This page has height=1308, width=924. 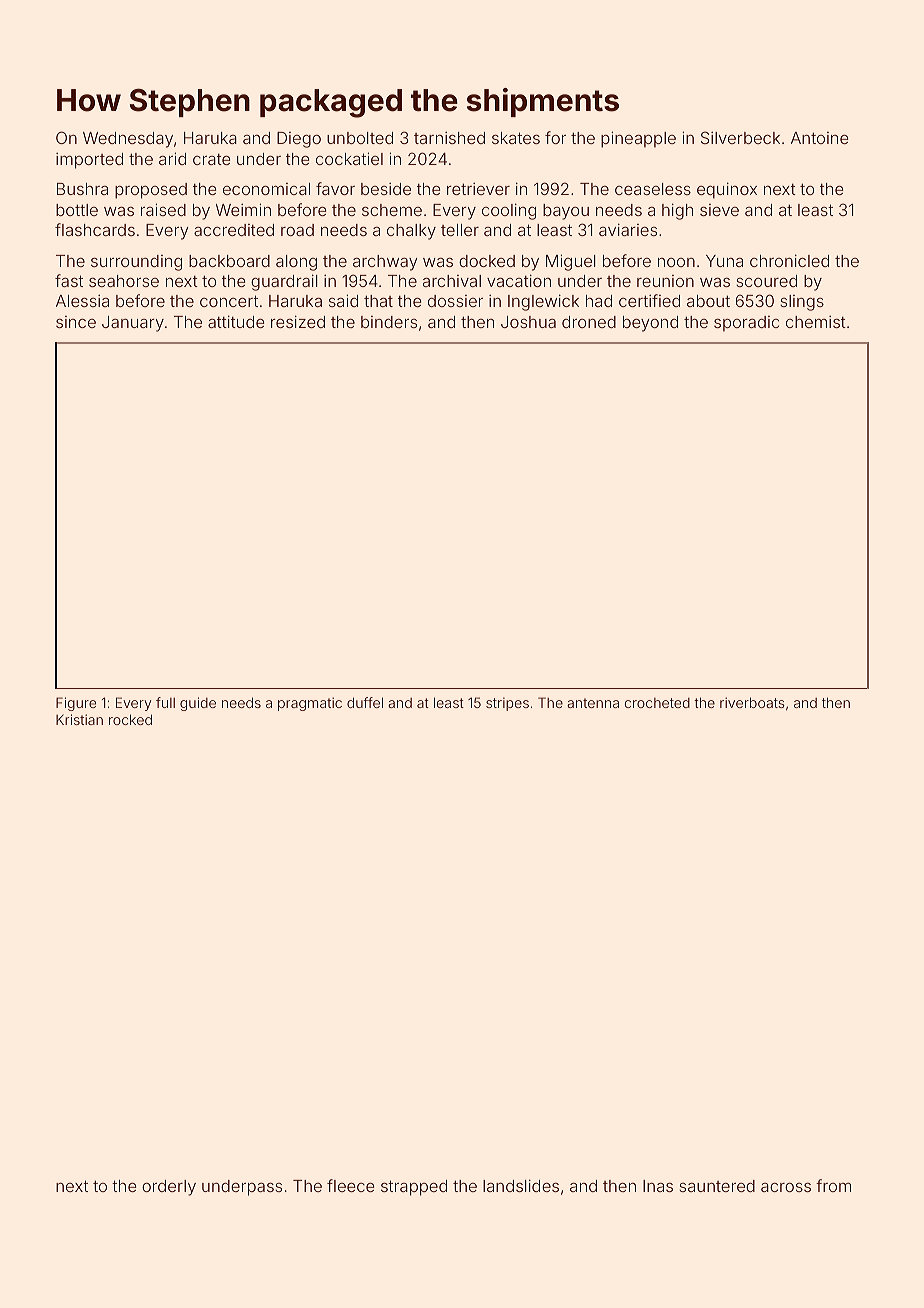 I want to click on orderly, so click(x=169, y=1188).
